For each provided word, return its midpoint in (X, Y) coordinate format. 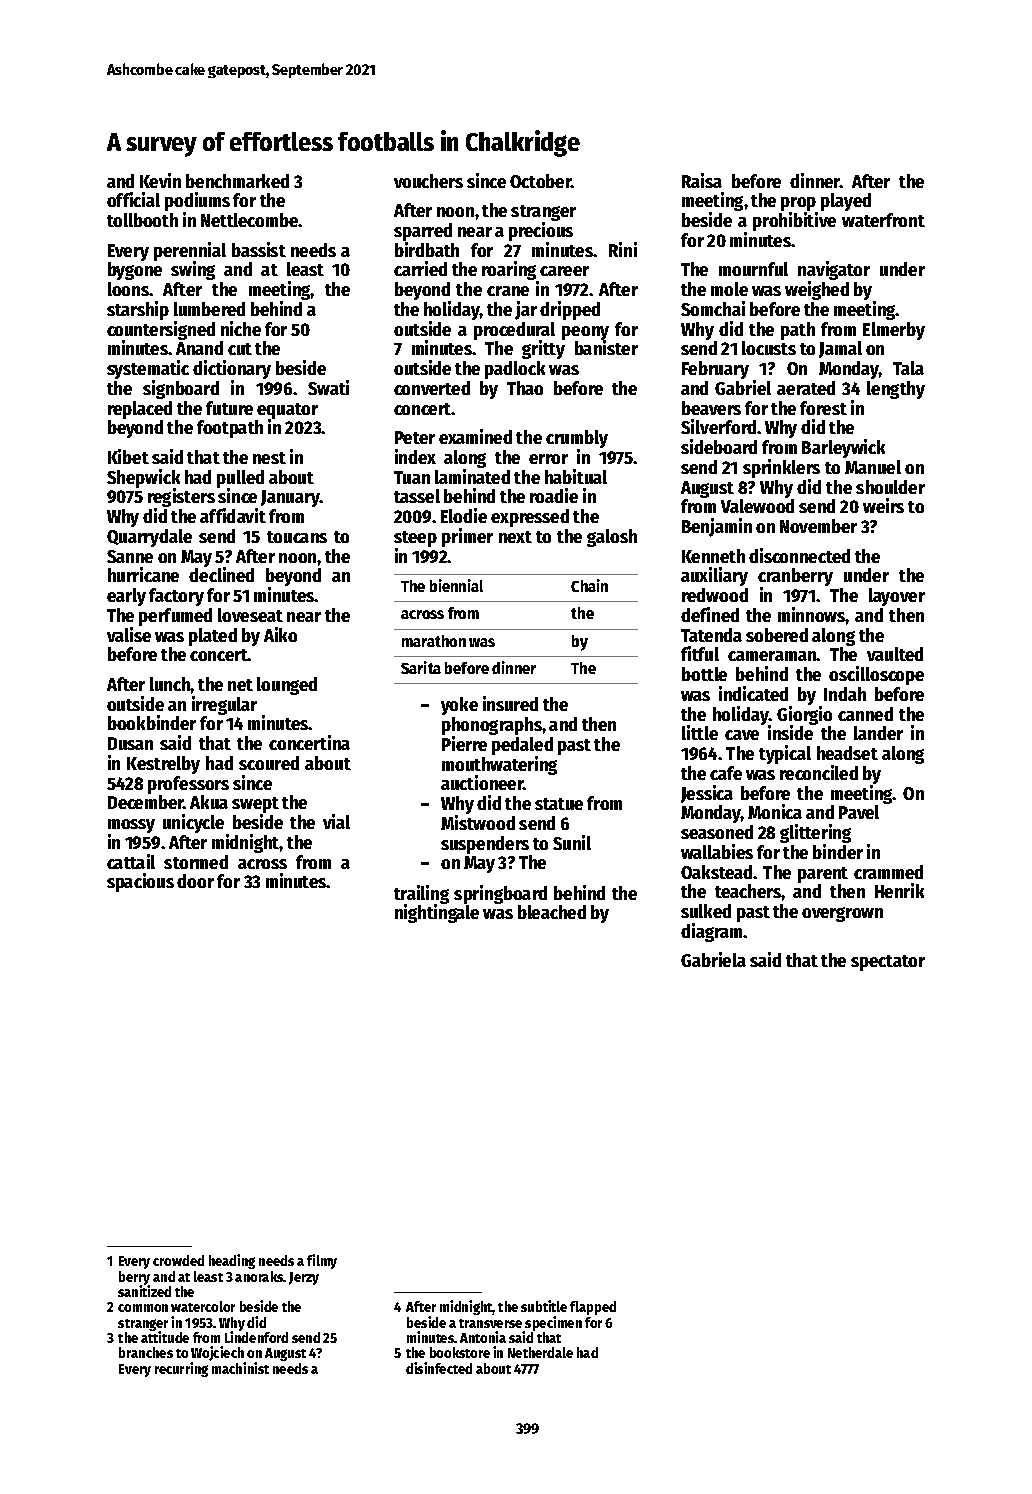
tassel (417, 496)
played (846, 202)
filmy (322, 1261)
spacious (140, 882)
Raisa (702, 180)
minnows (812, 614)
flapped (593, 1308)
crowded (178, 1260)
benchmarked (237, 181)
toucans (297, 537)
